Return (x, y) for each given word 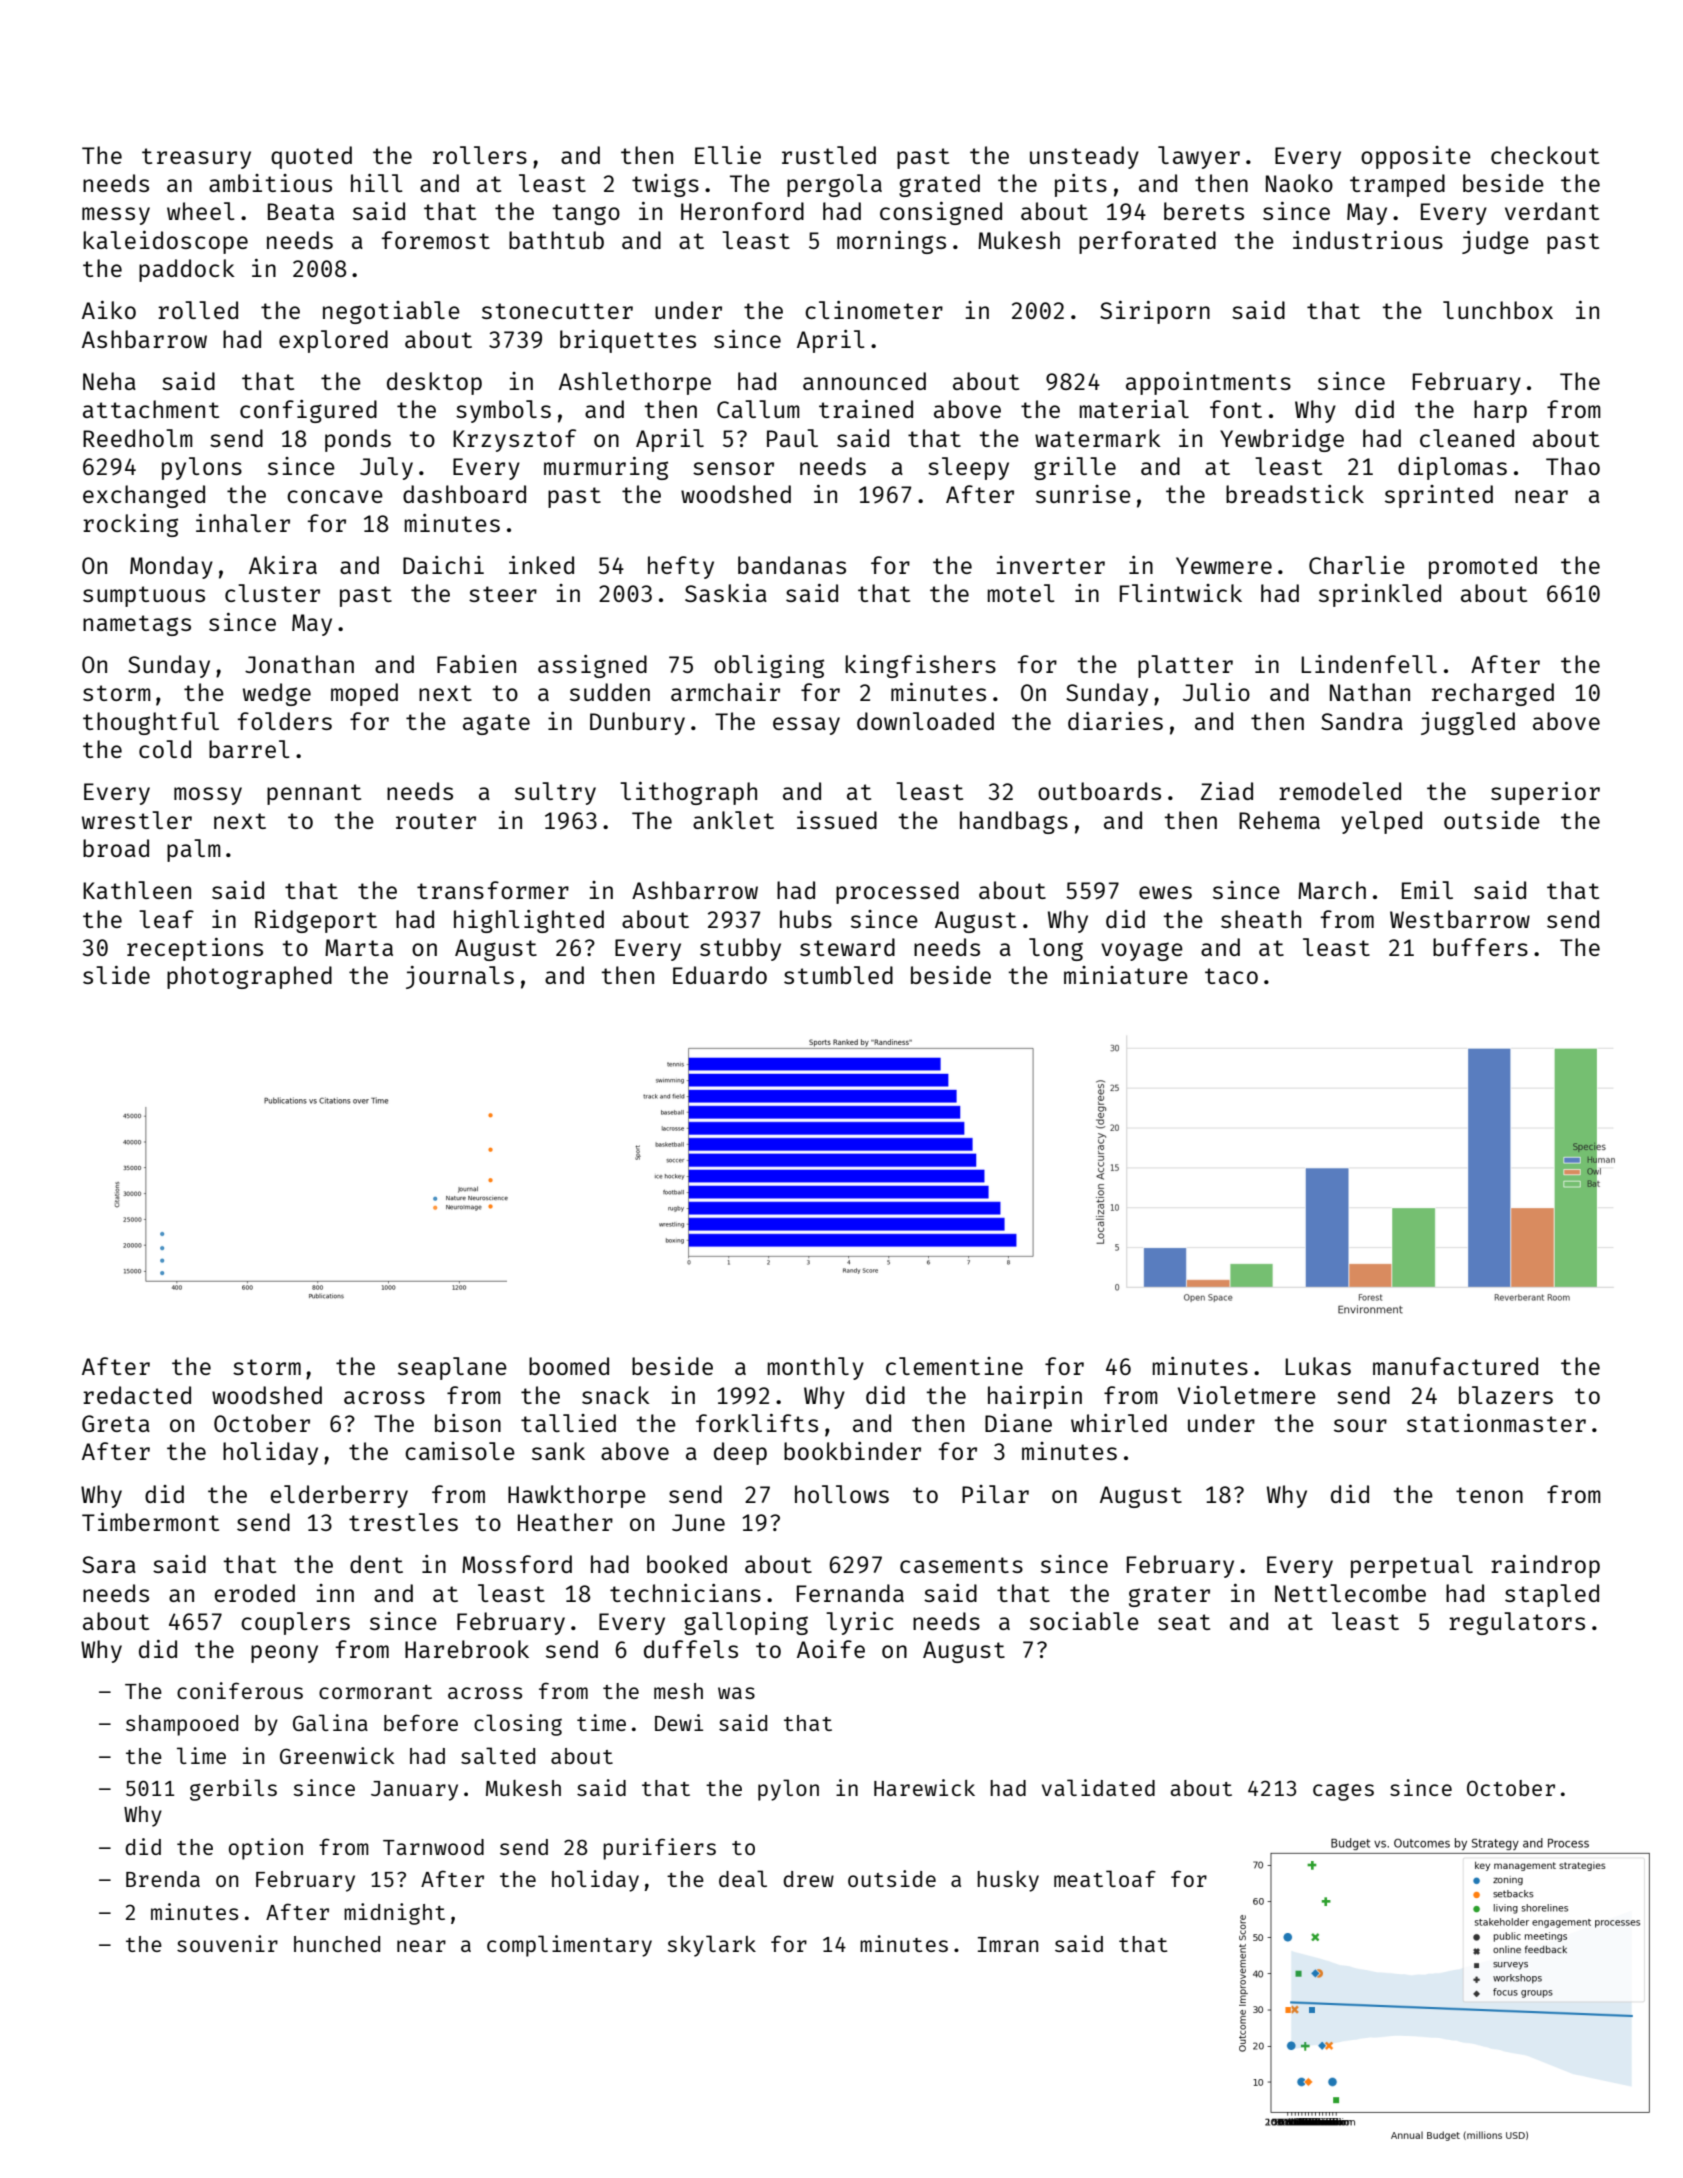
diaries (1115, 721)
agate (496, 724)
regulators (1517, 1623)
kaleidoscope (165, 242)
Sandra (1362, 721)
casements (961, 1565)
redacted (137, 1395)
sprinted (1439, 496)
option (266, 1849)
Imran (1008, 1944)
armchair (725, 692)
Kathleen (137, 890)
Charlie (1357, 565)
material (1134, 409)
